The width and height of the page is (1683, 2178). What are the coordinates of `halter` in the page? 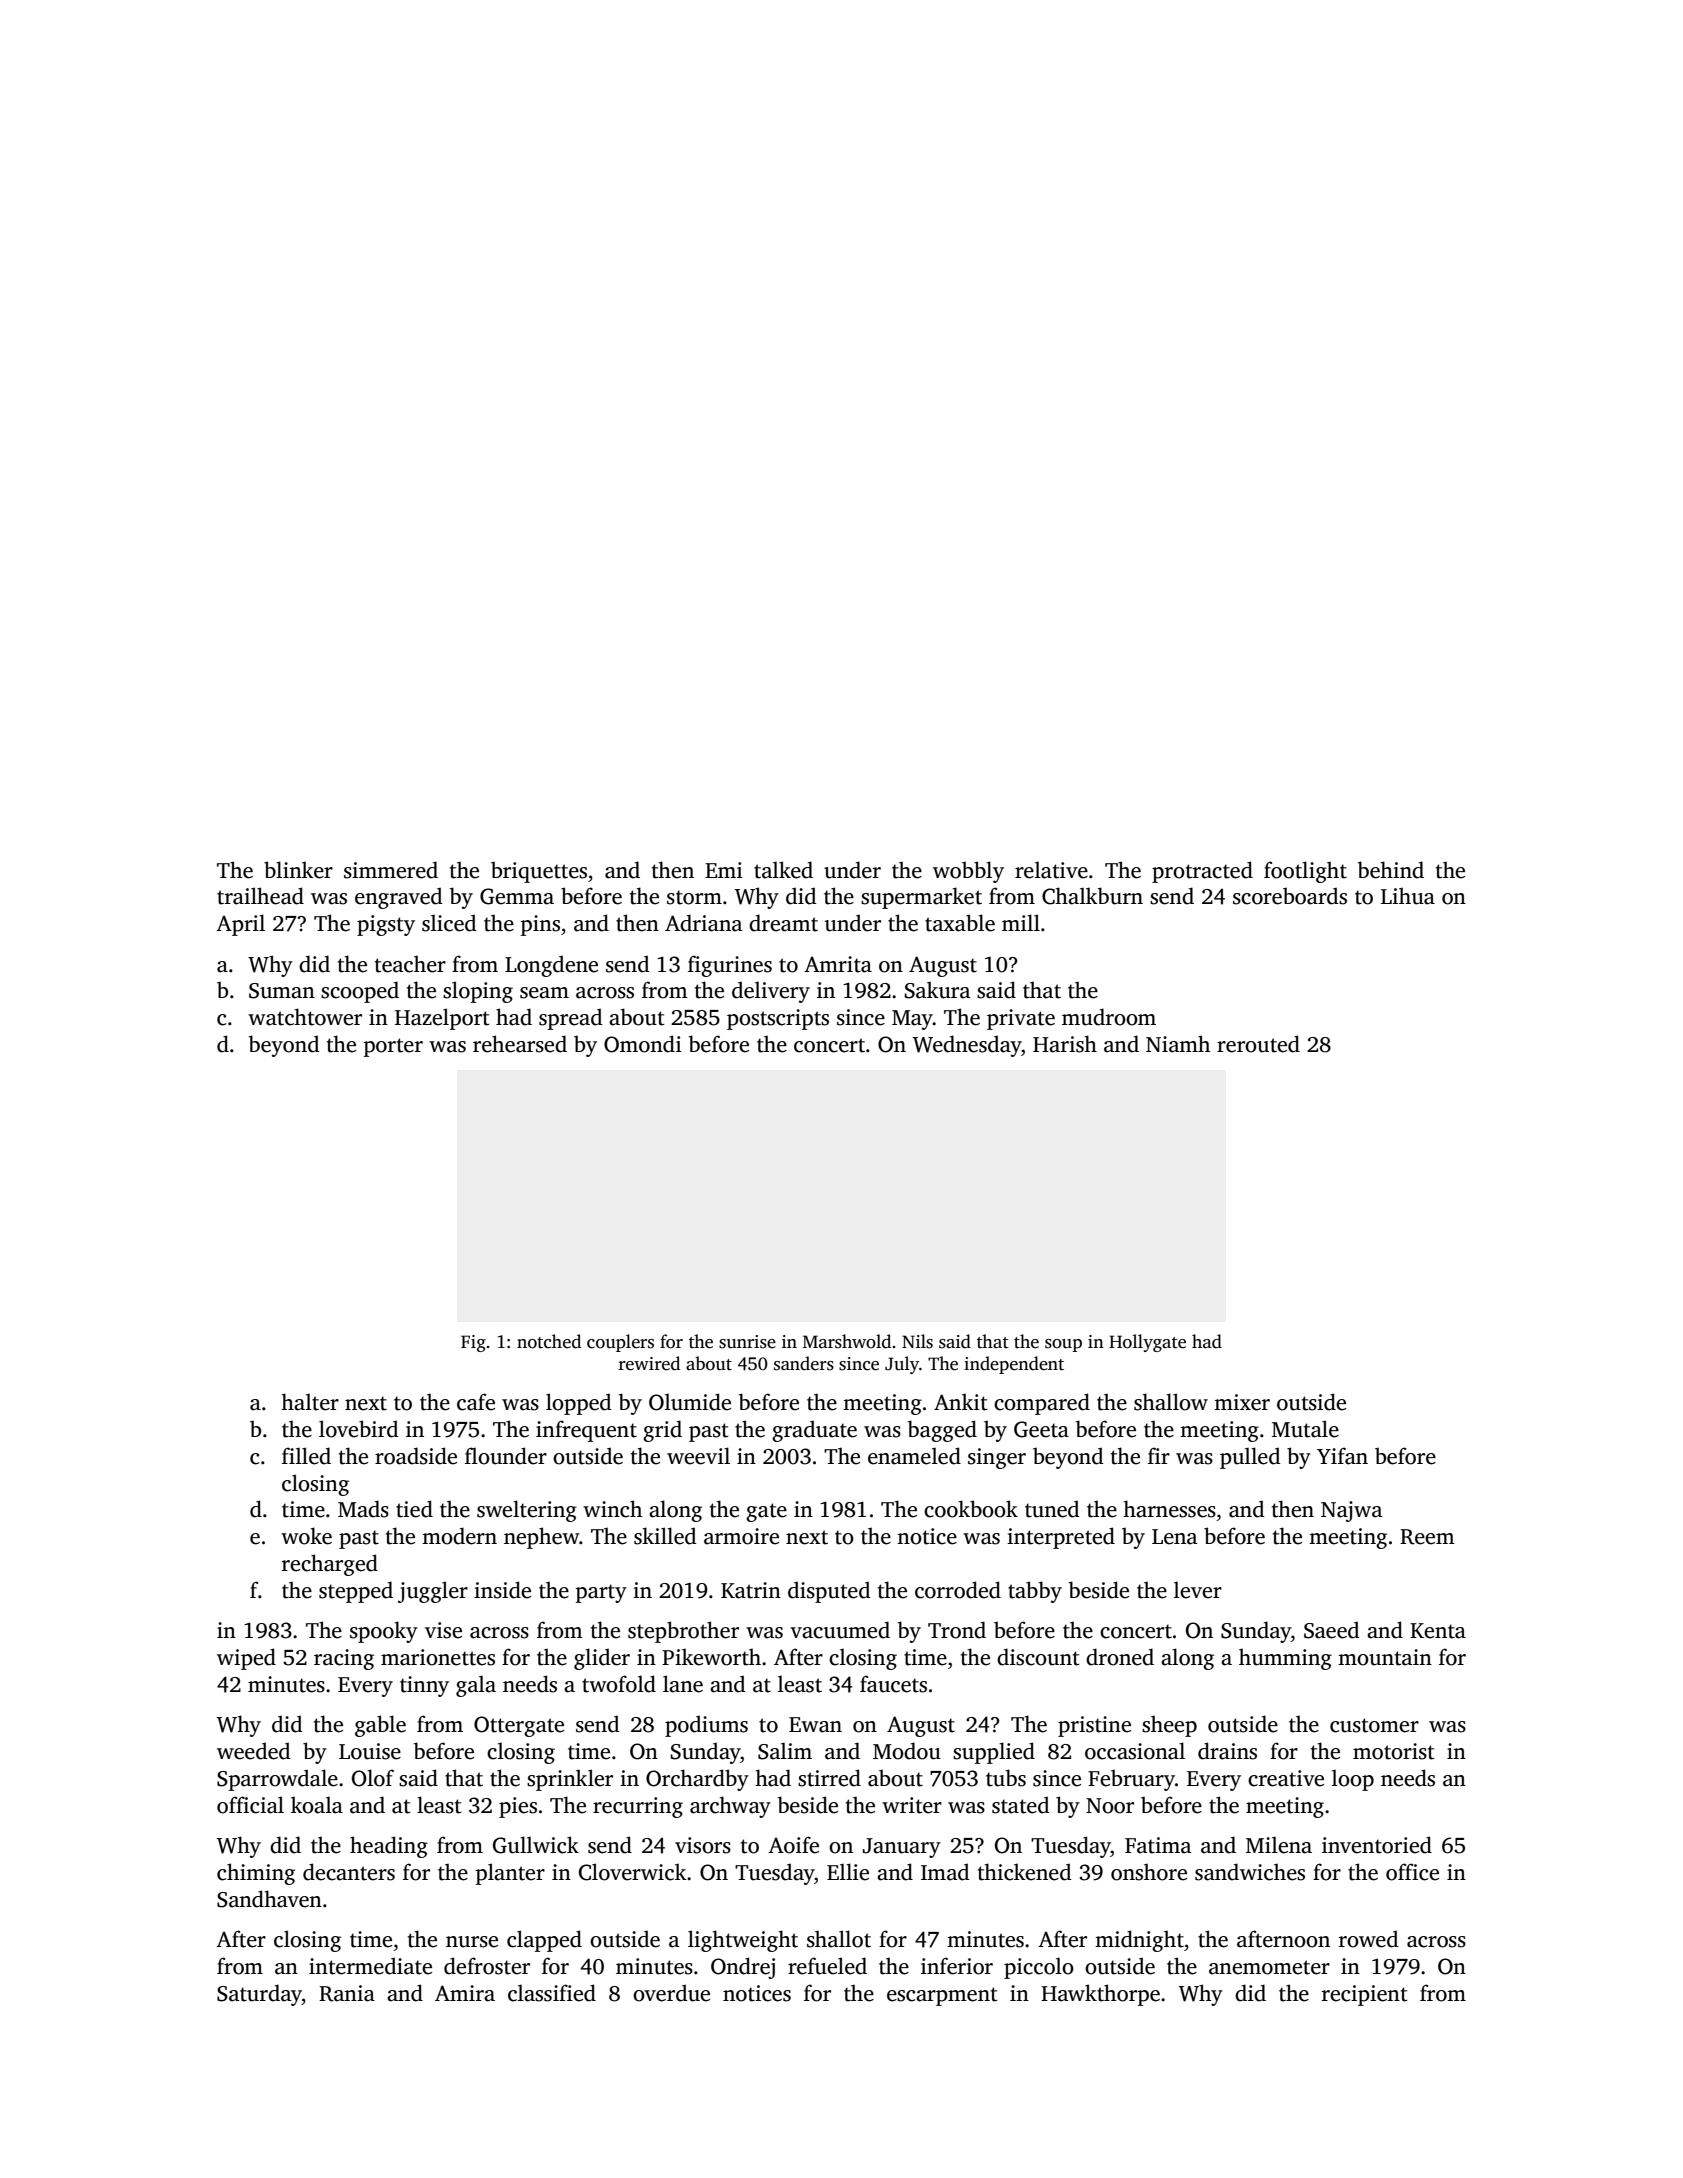 It's located at (310, 1402).
